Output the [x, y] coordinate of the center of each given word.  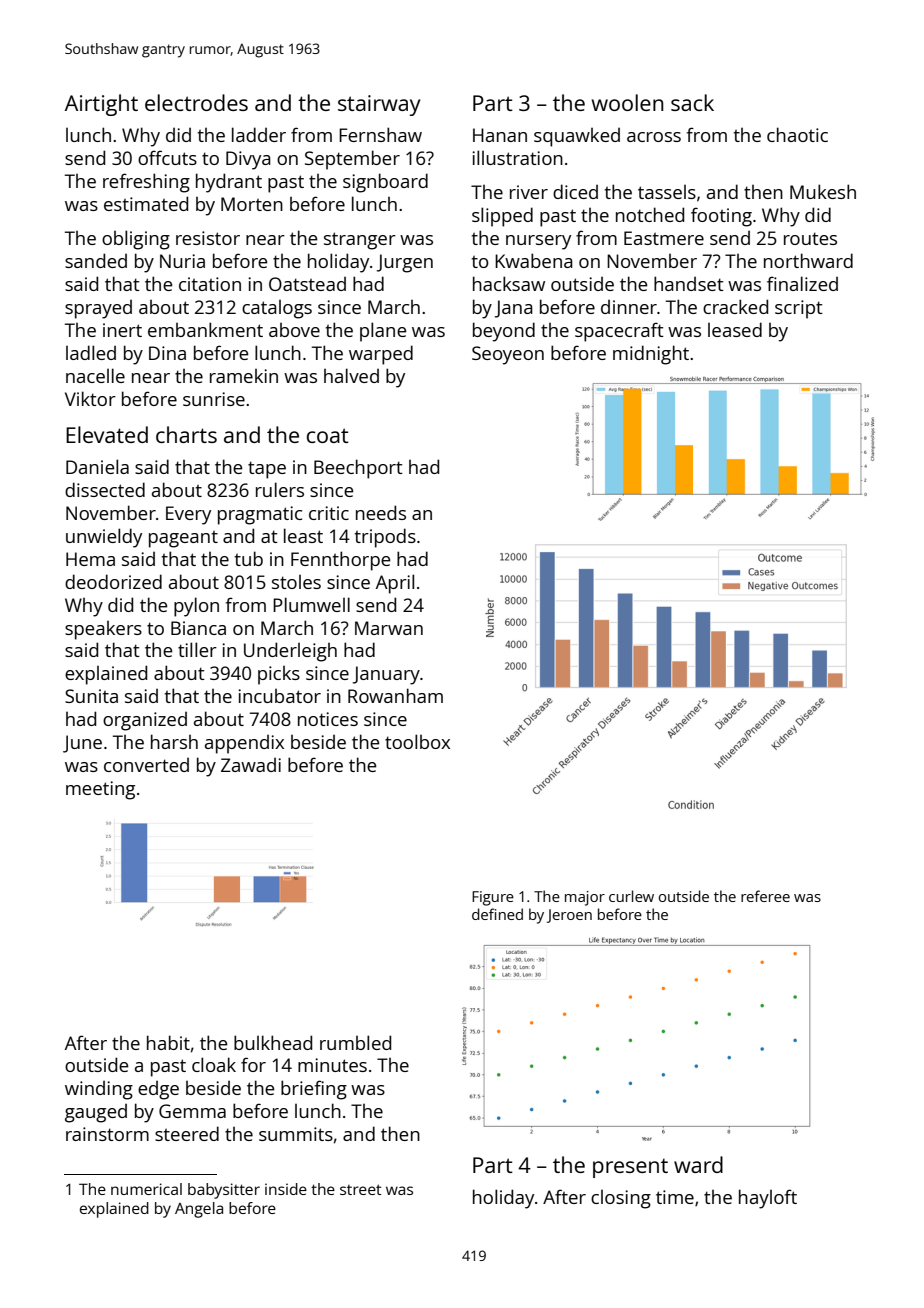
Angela [199, 1210]
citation [210, 284]
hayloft [768, 1199]
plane [383, 332]
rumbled [355, 1042]
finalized [802, 283]
